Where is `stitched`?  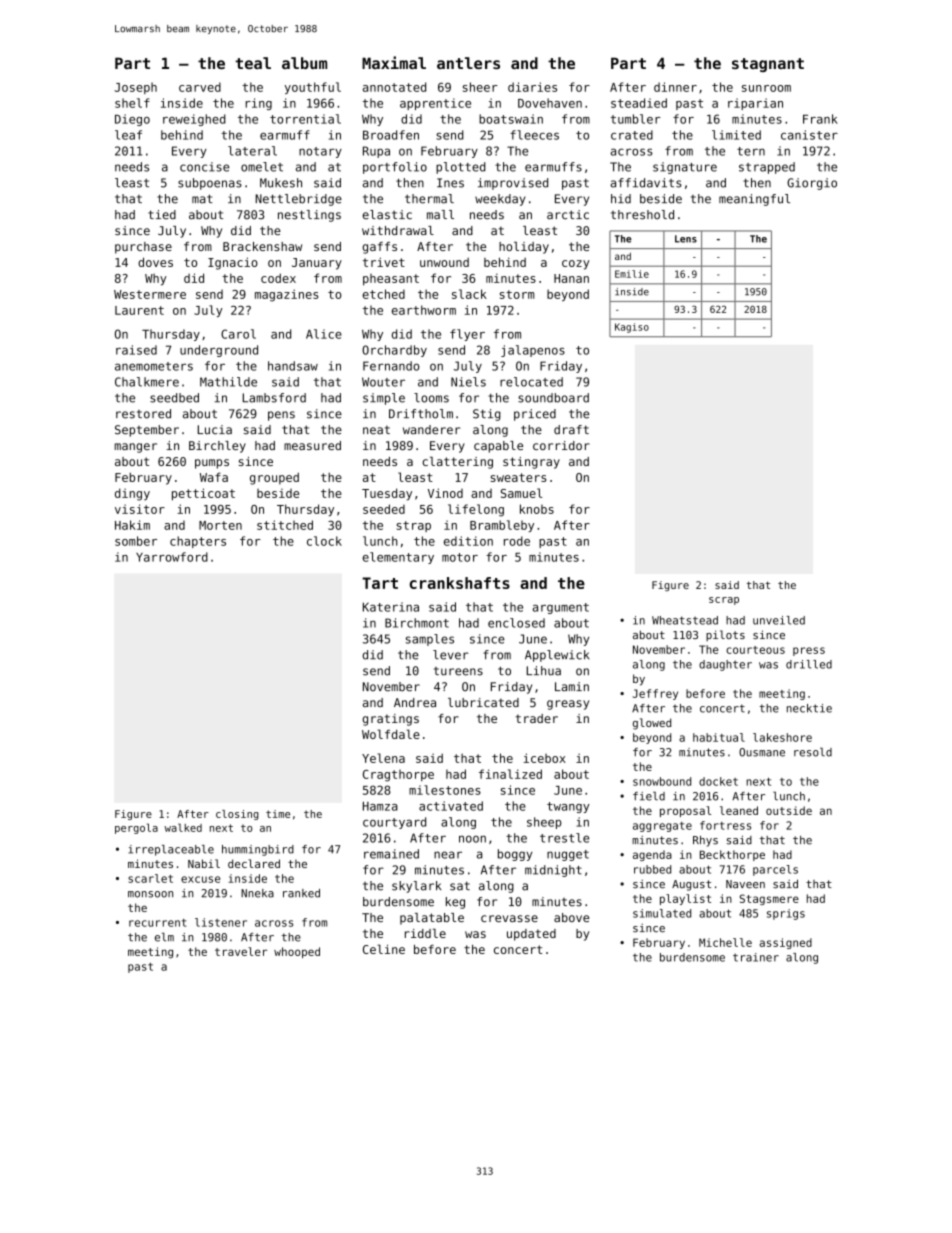 stitched is located at coordinates (285, 525).
